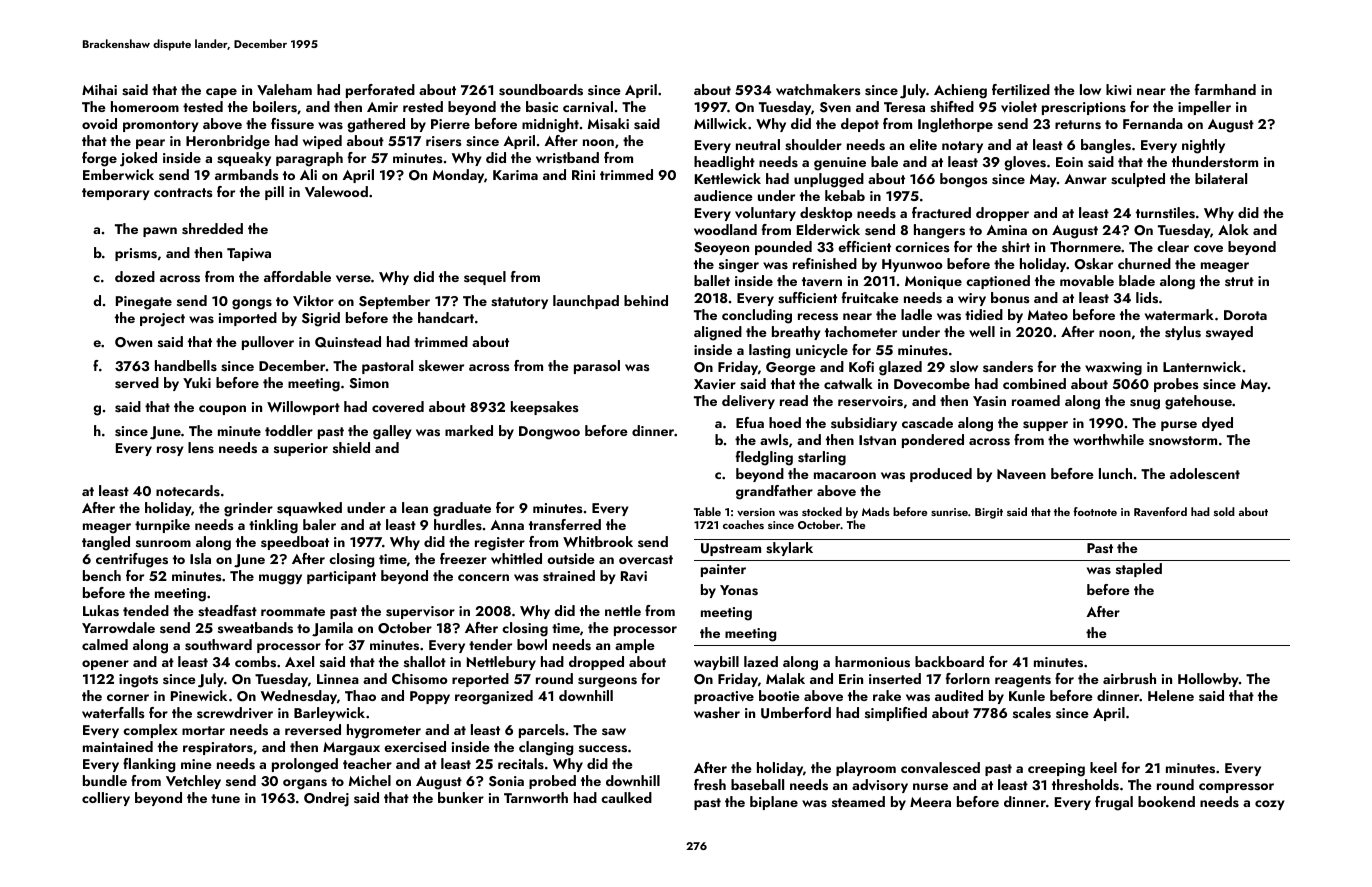 This image has height=887, width=1372. Describe the element at coordinates (597, 367) in the image. I see `parasol` at that location.
